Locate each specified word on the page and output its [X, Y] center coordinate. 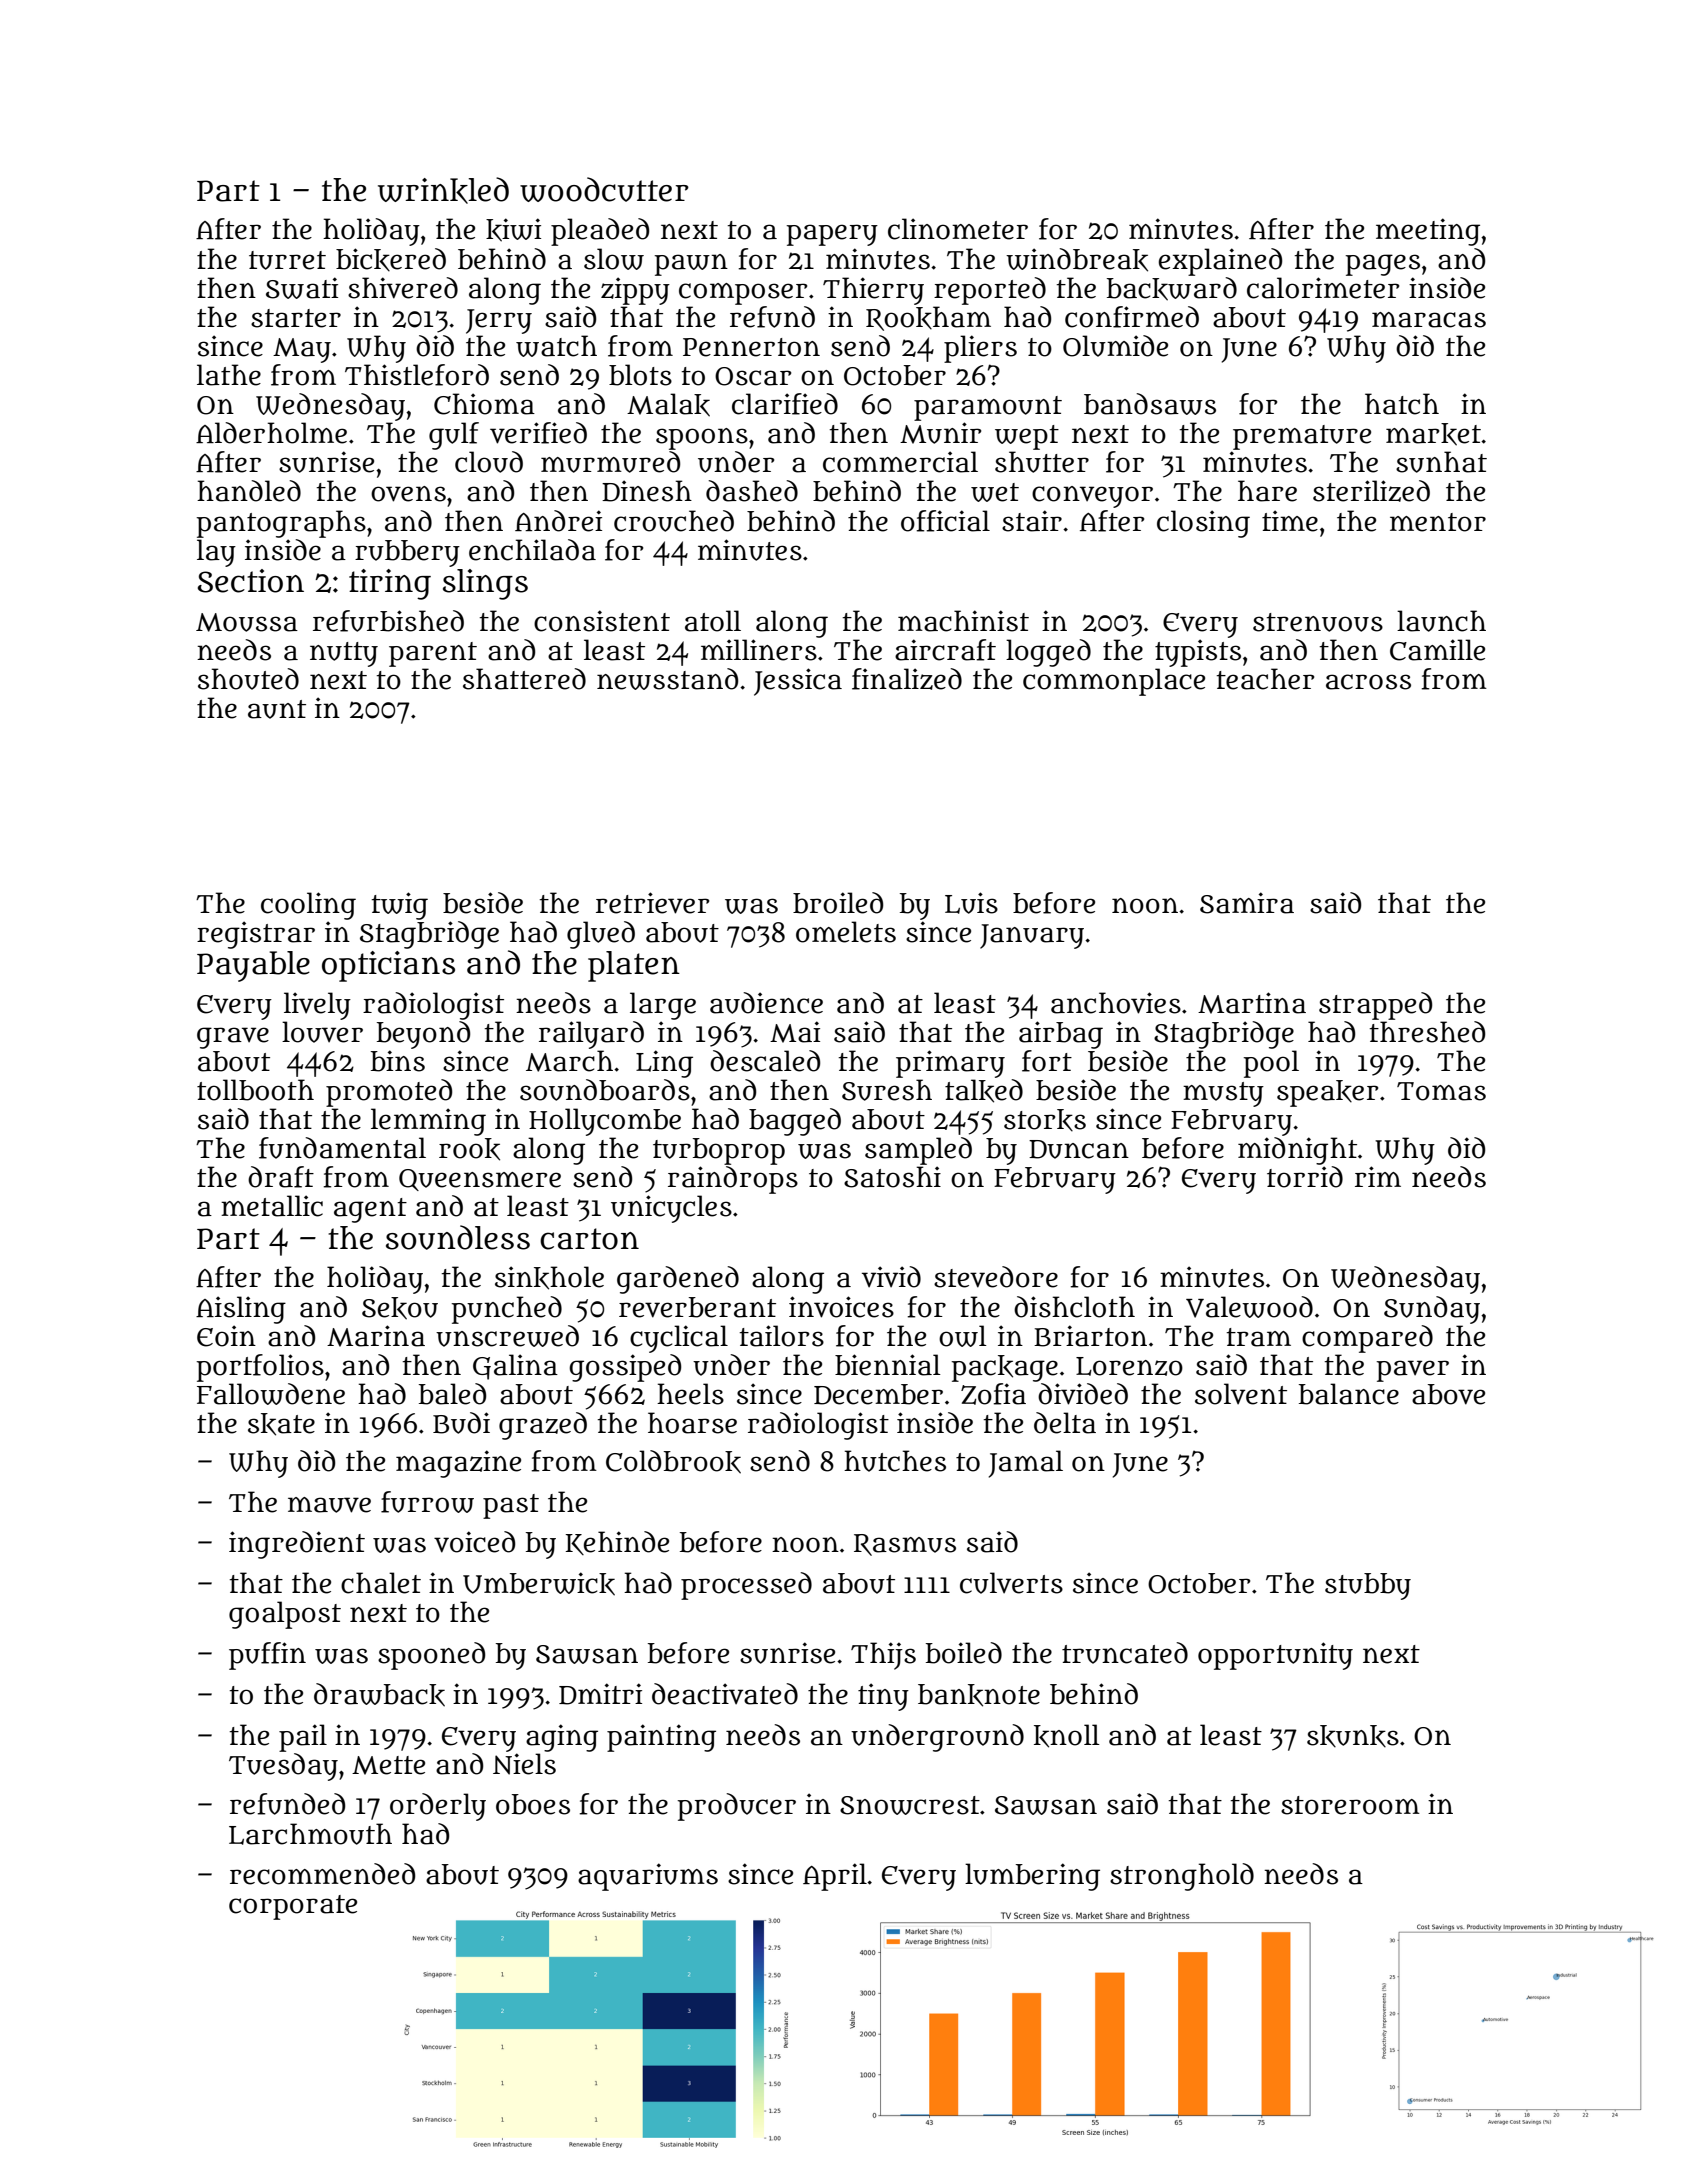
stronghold [1182, 1877]
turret [287, 260]
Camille [1437, 650]
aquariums [648, 1877]
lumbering [1032, 1877]
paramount [988, 408]
